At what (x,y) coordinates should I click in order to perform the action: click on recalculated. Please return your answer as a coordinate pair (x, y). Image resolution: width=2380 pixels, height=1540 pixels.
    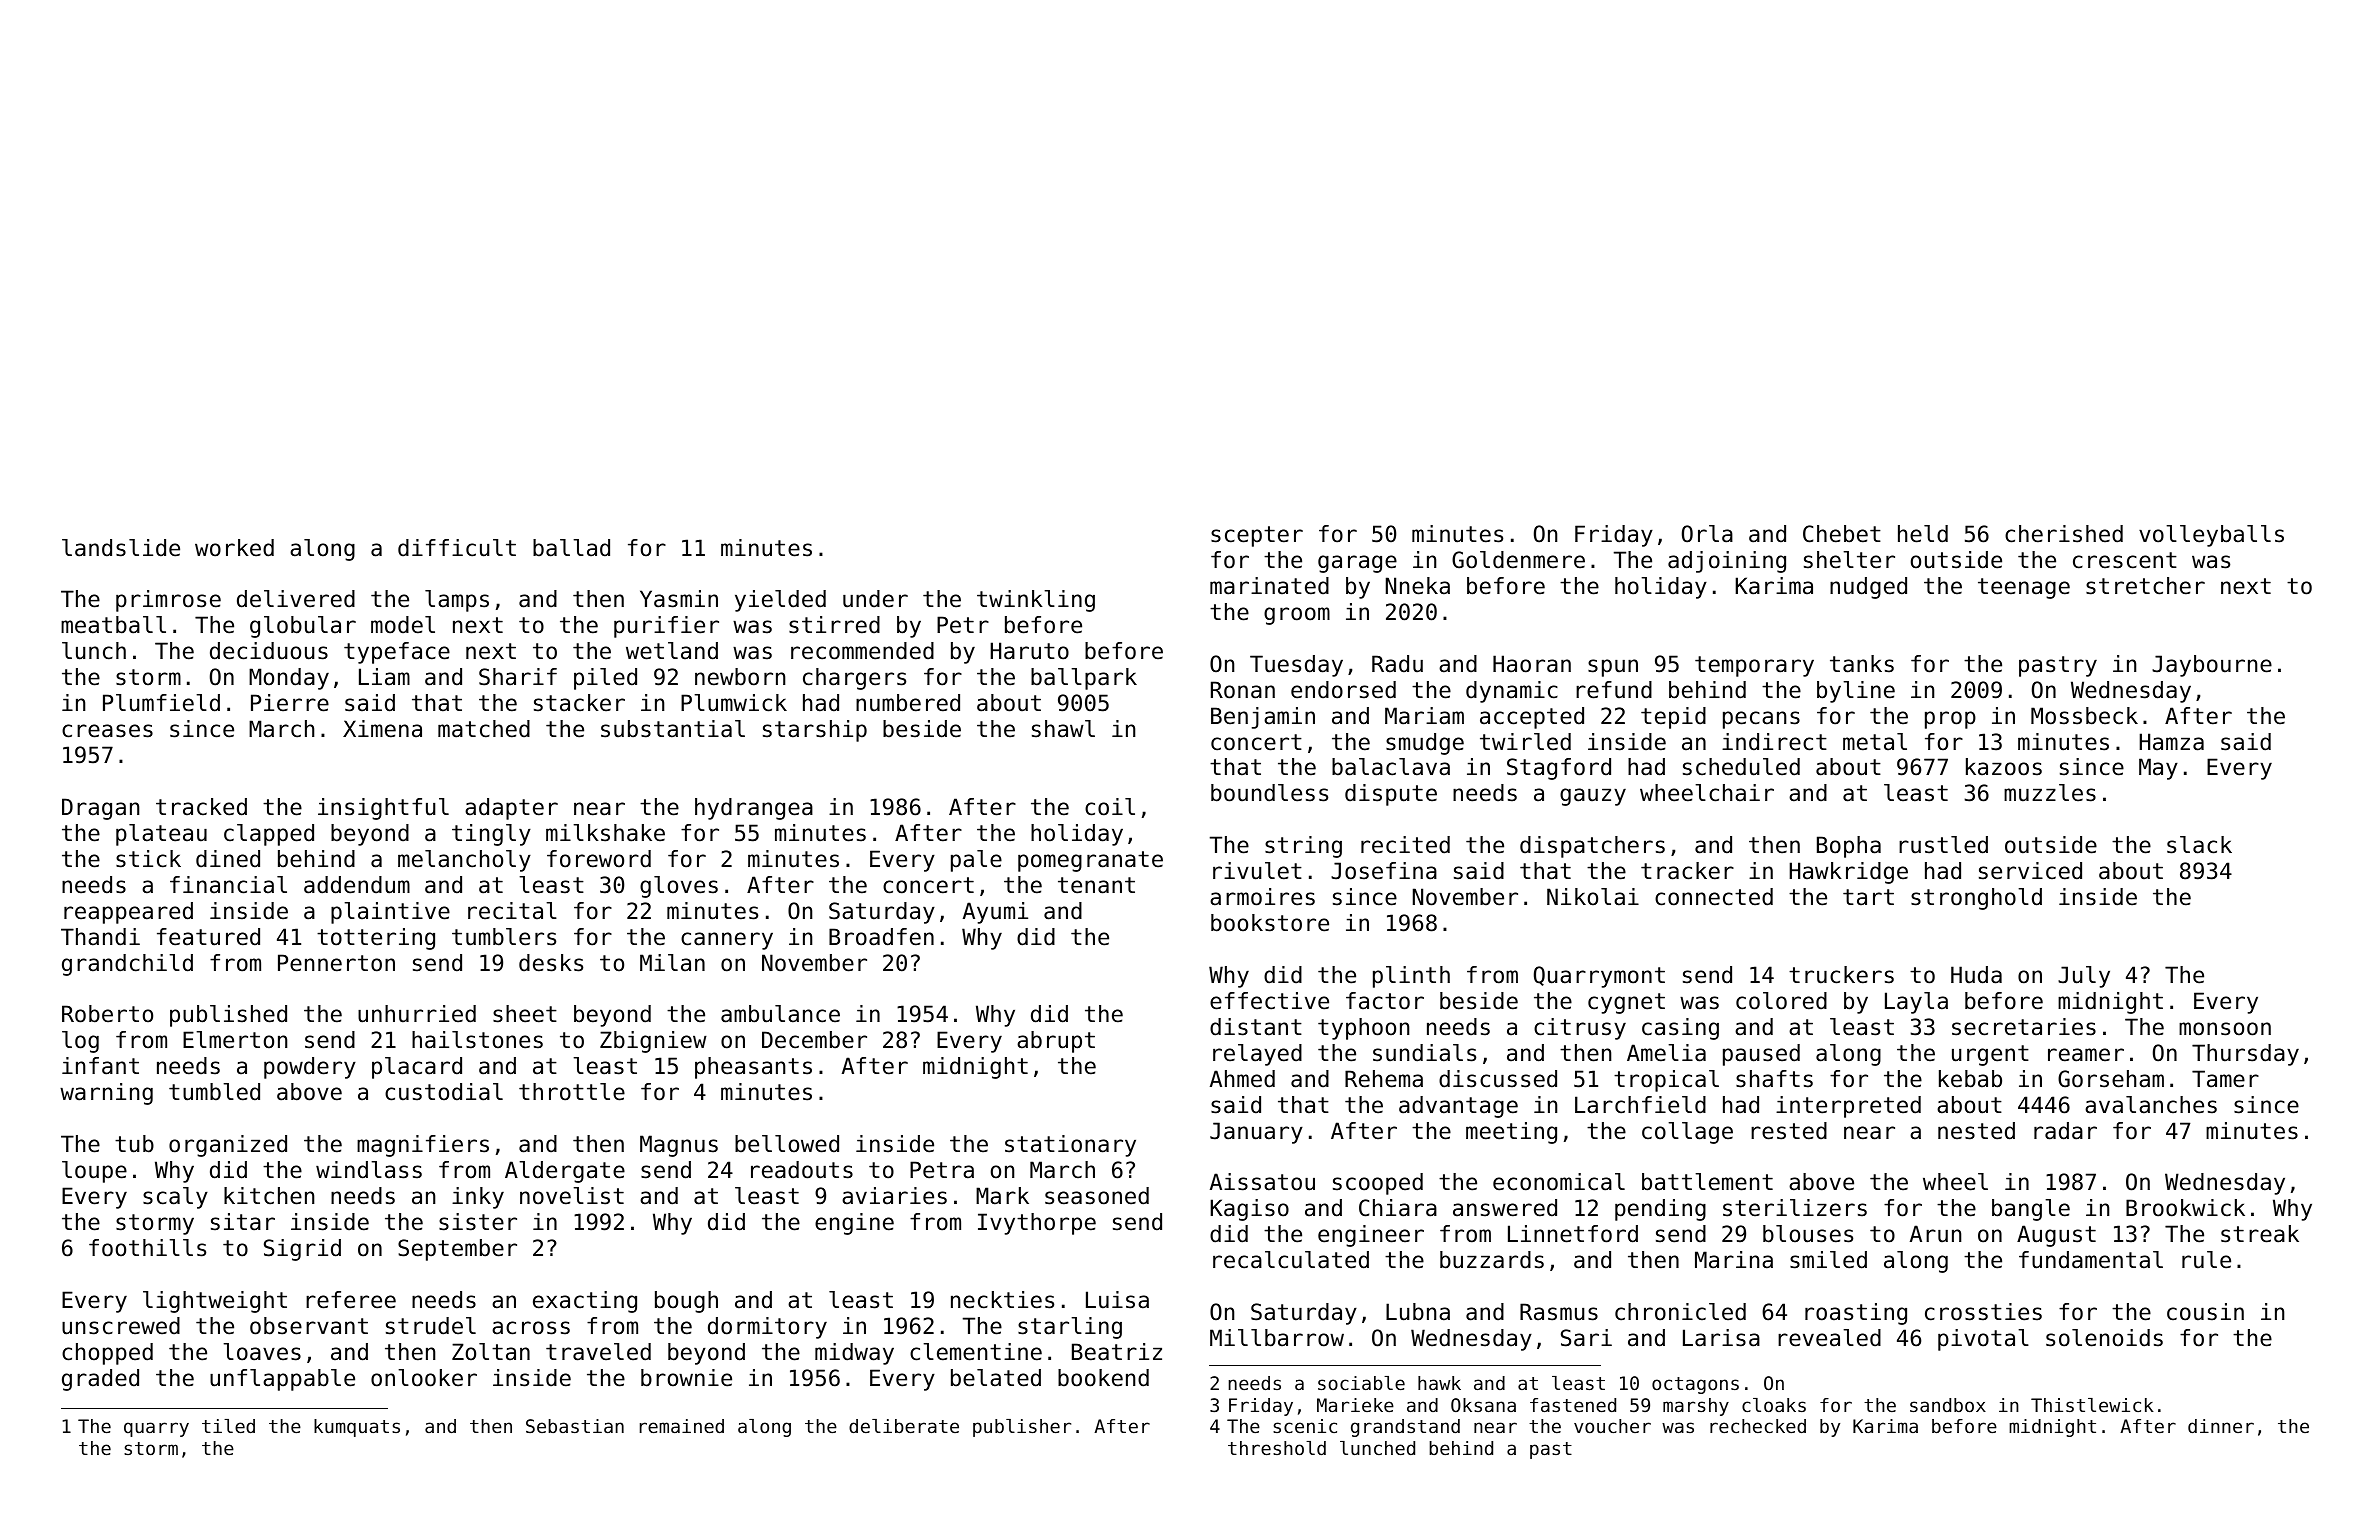
    Looking at the image, I should click on (1291, 1260).
